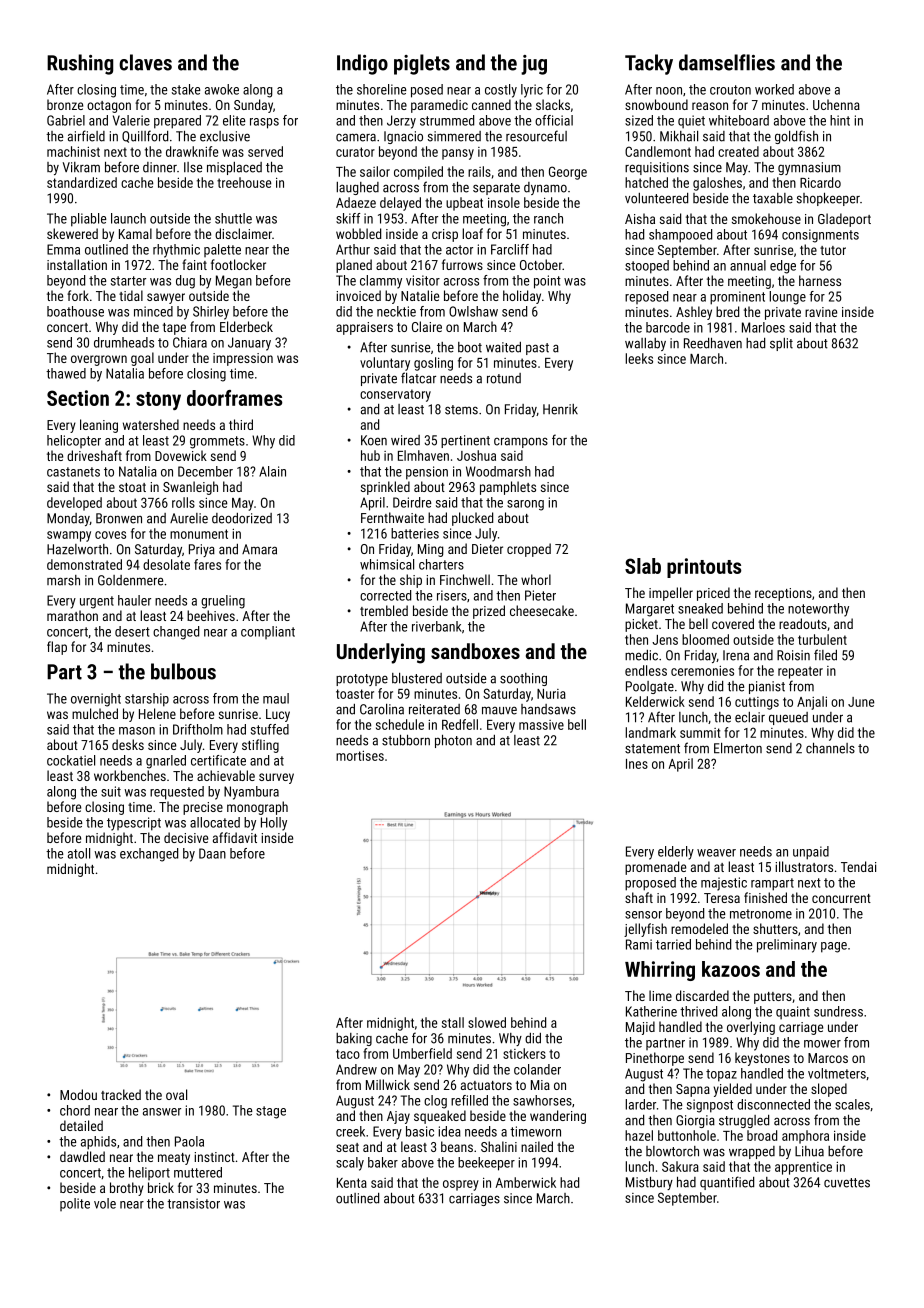 The image size is (924, 1308). I want to click on ceremonies, so click(702, 670).
